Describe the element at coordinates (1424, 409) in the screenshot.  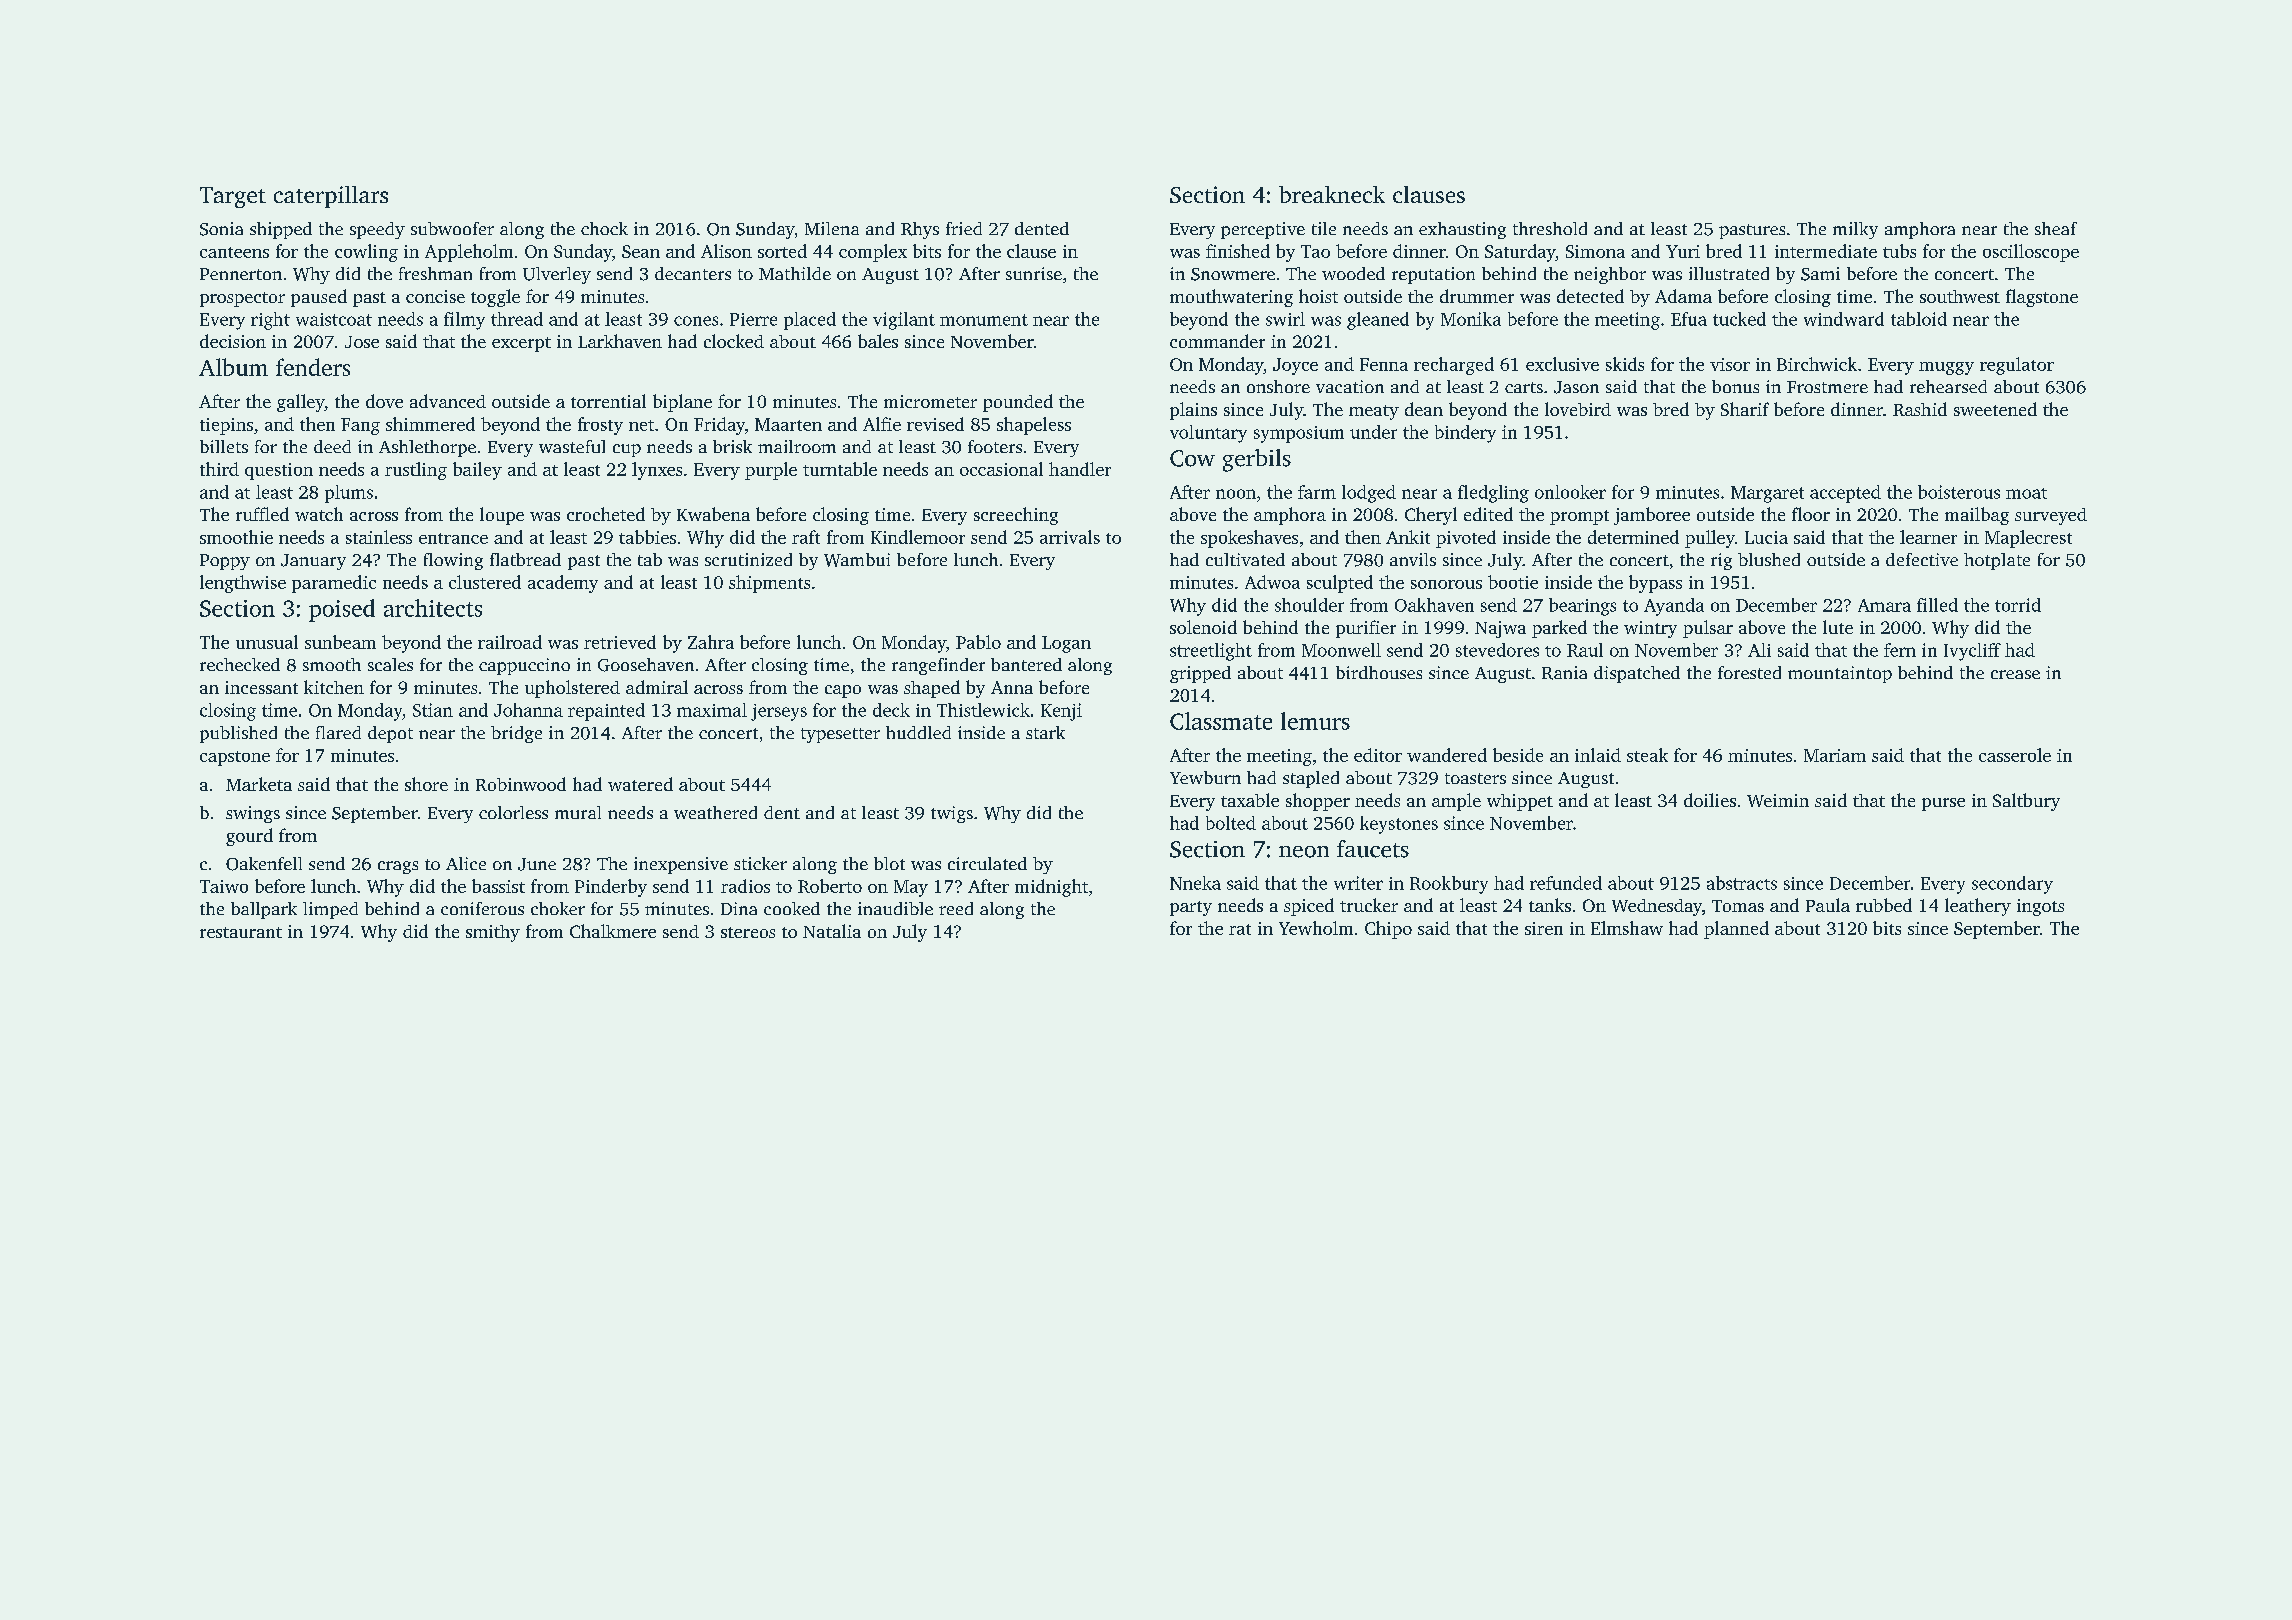
I see `dean` at that location.
